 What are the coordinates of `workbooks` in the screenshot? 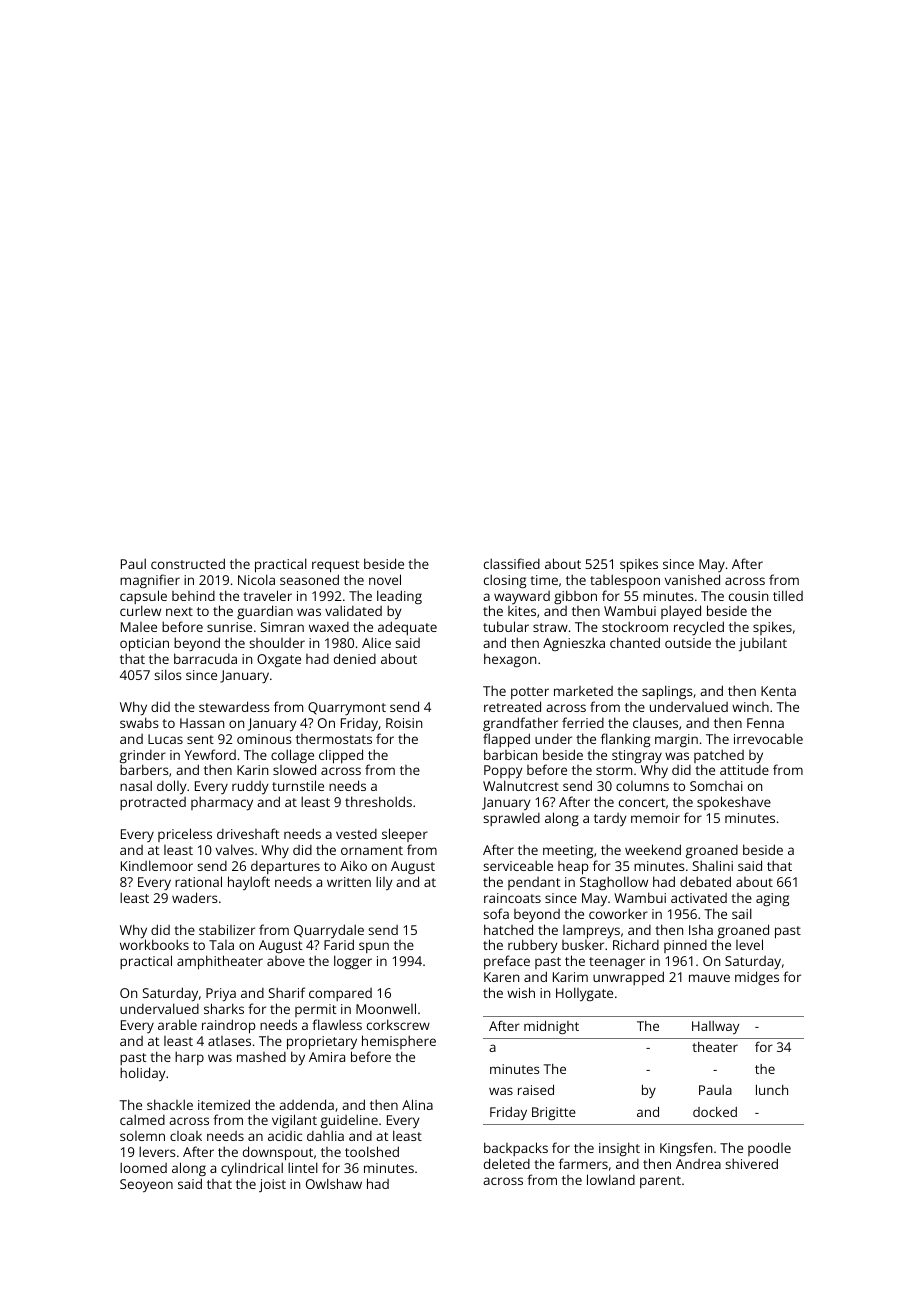 It's located at (154, 944).
